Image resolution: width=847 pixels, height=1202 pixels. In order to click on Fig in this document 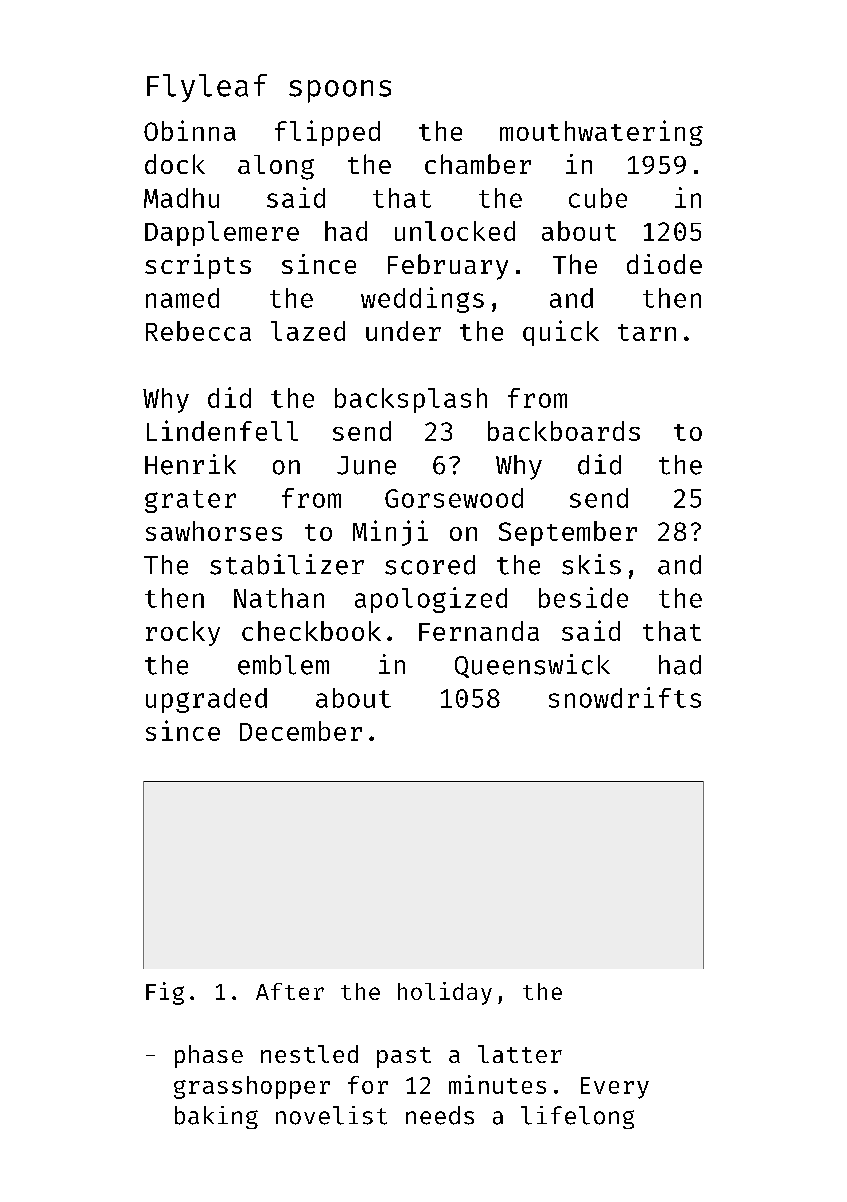, I will do `click(165, 993)`.
